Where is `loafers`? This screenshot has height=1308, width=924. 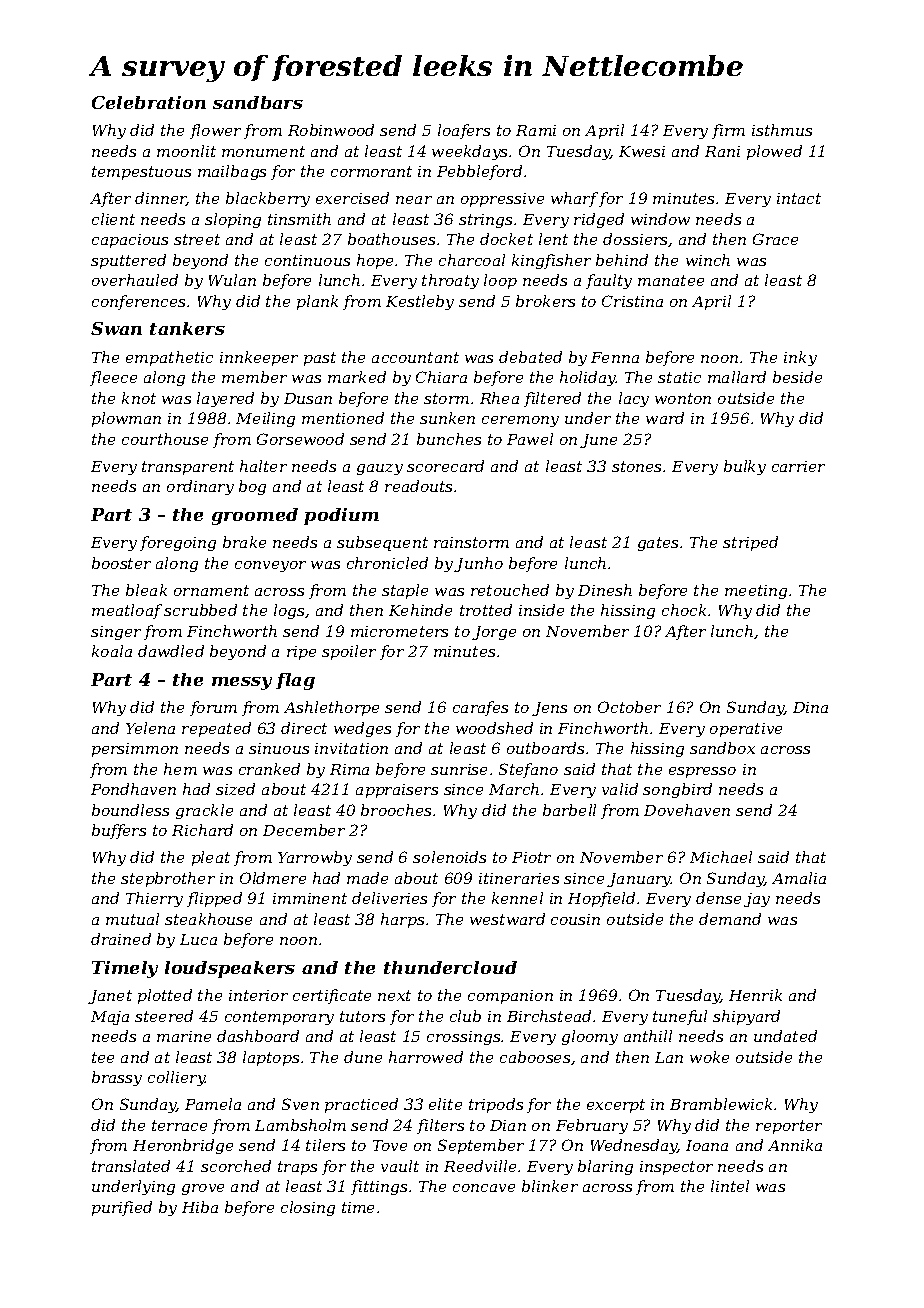 loafers is located at coordinates (464, 131).
